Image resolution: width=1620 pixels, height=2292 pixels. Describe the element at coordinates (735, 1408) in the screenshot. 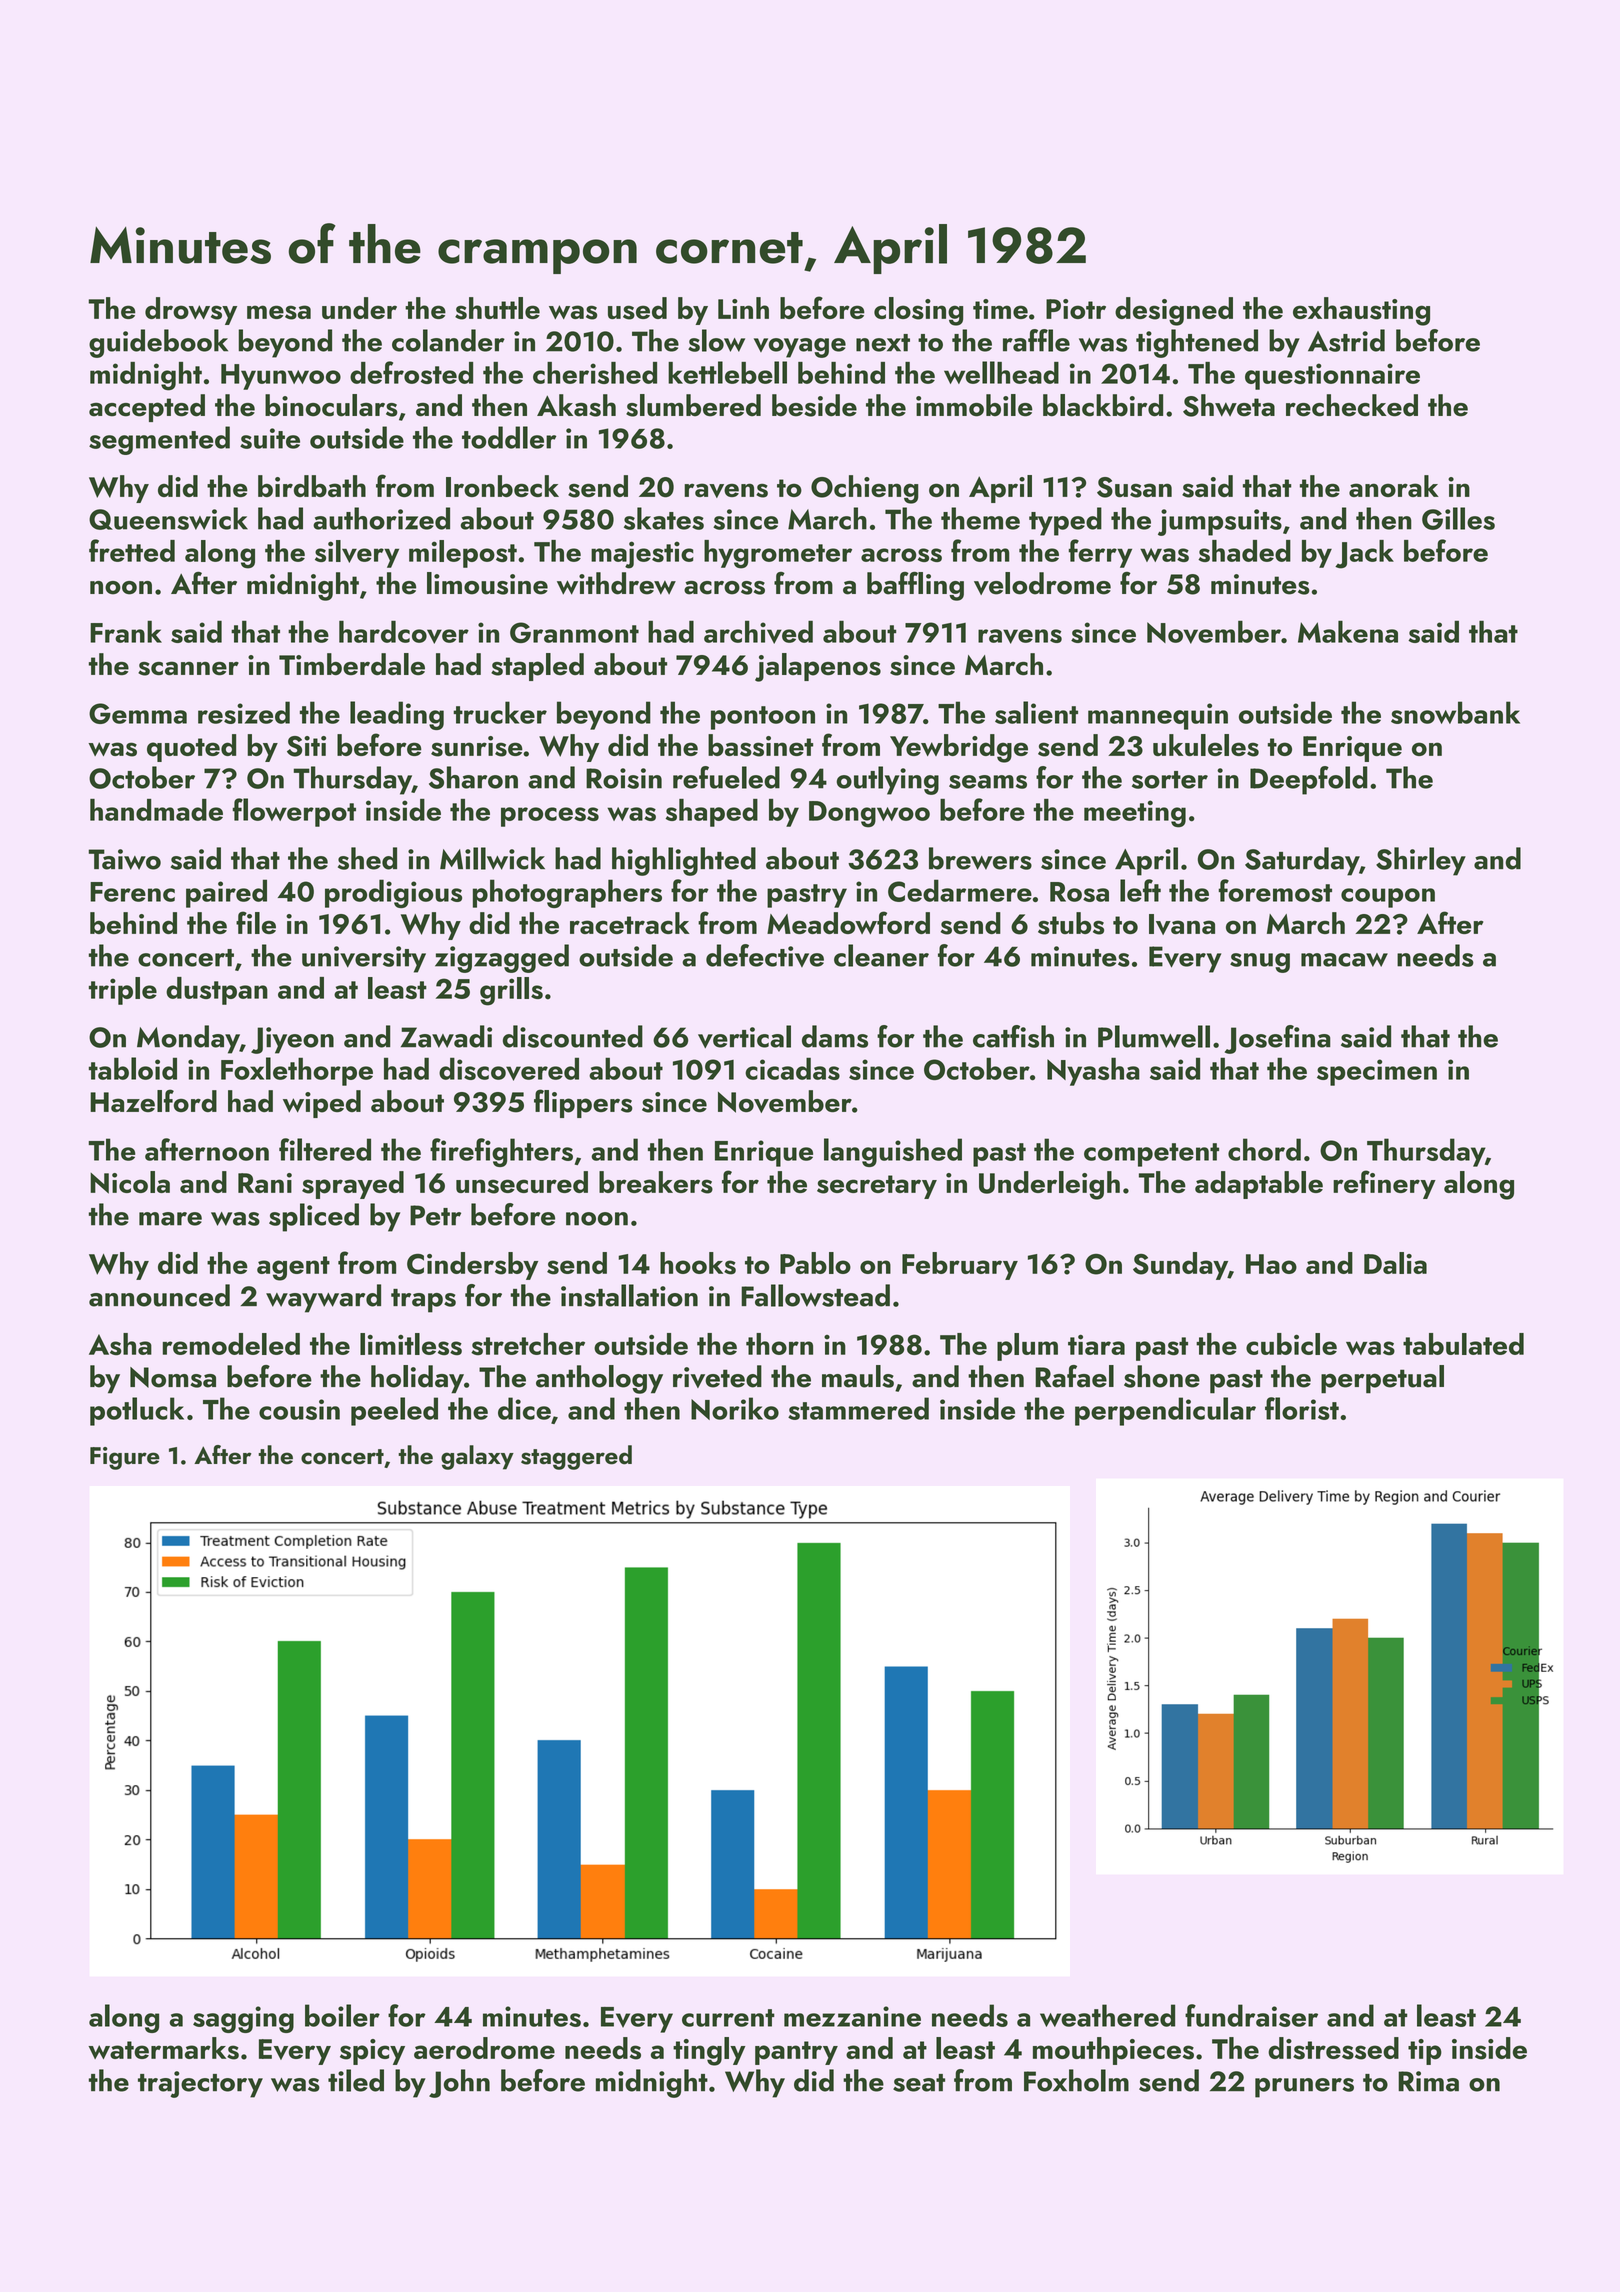

I see `Noriko` at that location.
